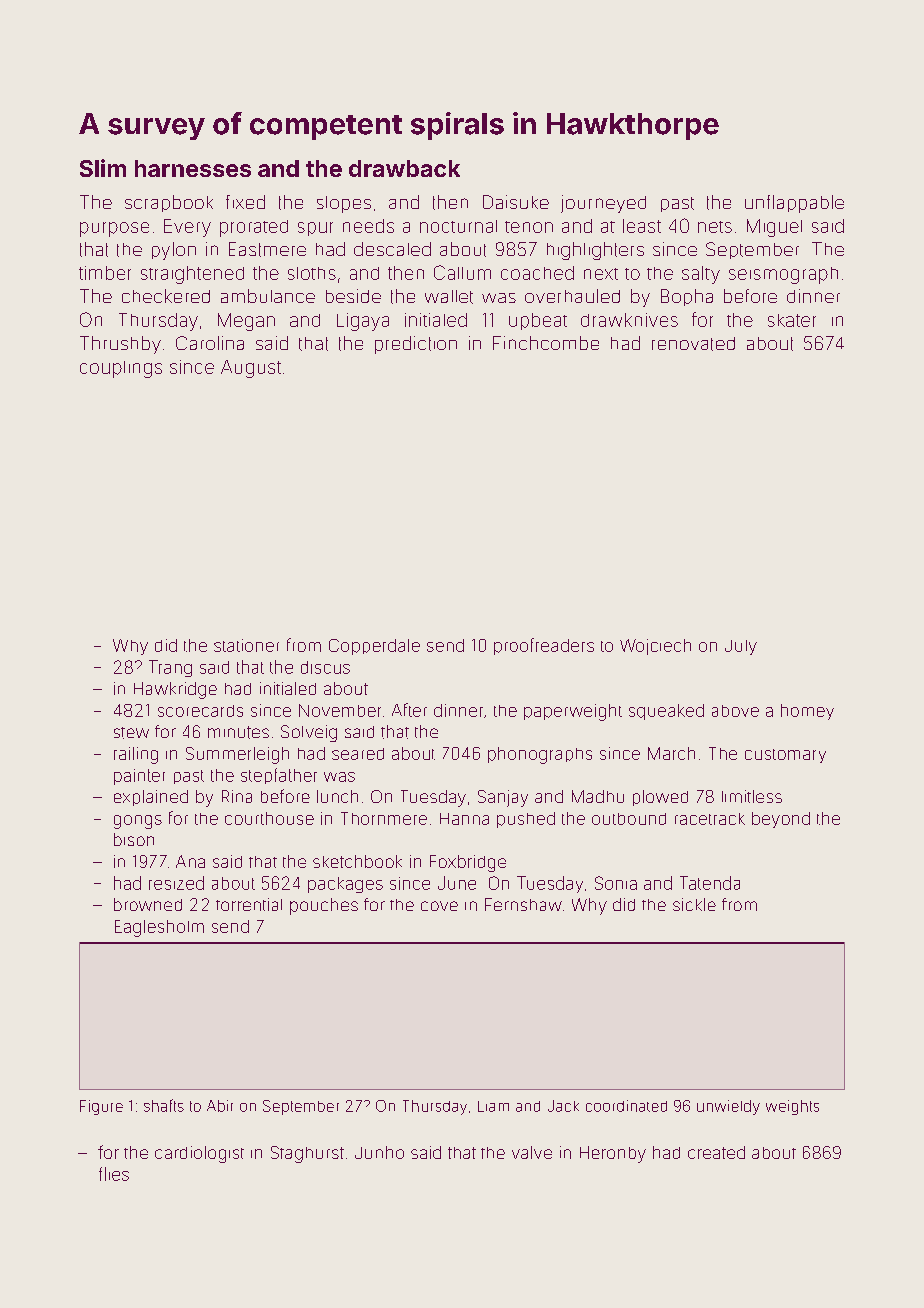  Describe the element at coordinates (409, 710) in the page. I see `After` at that location.
